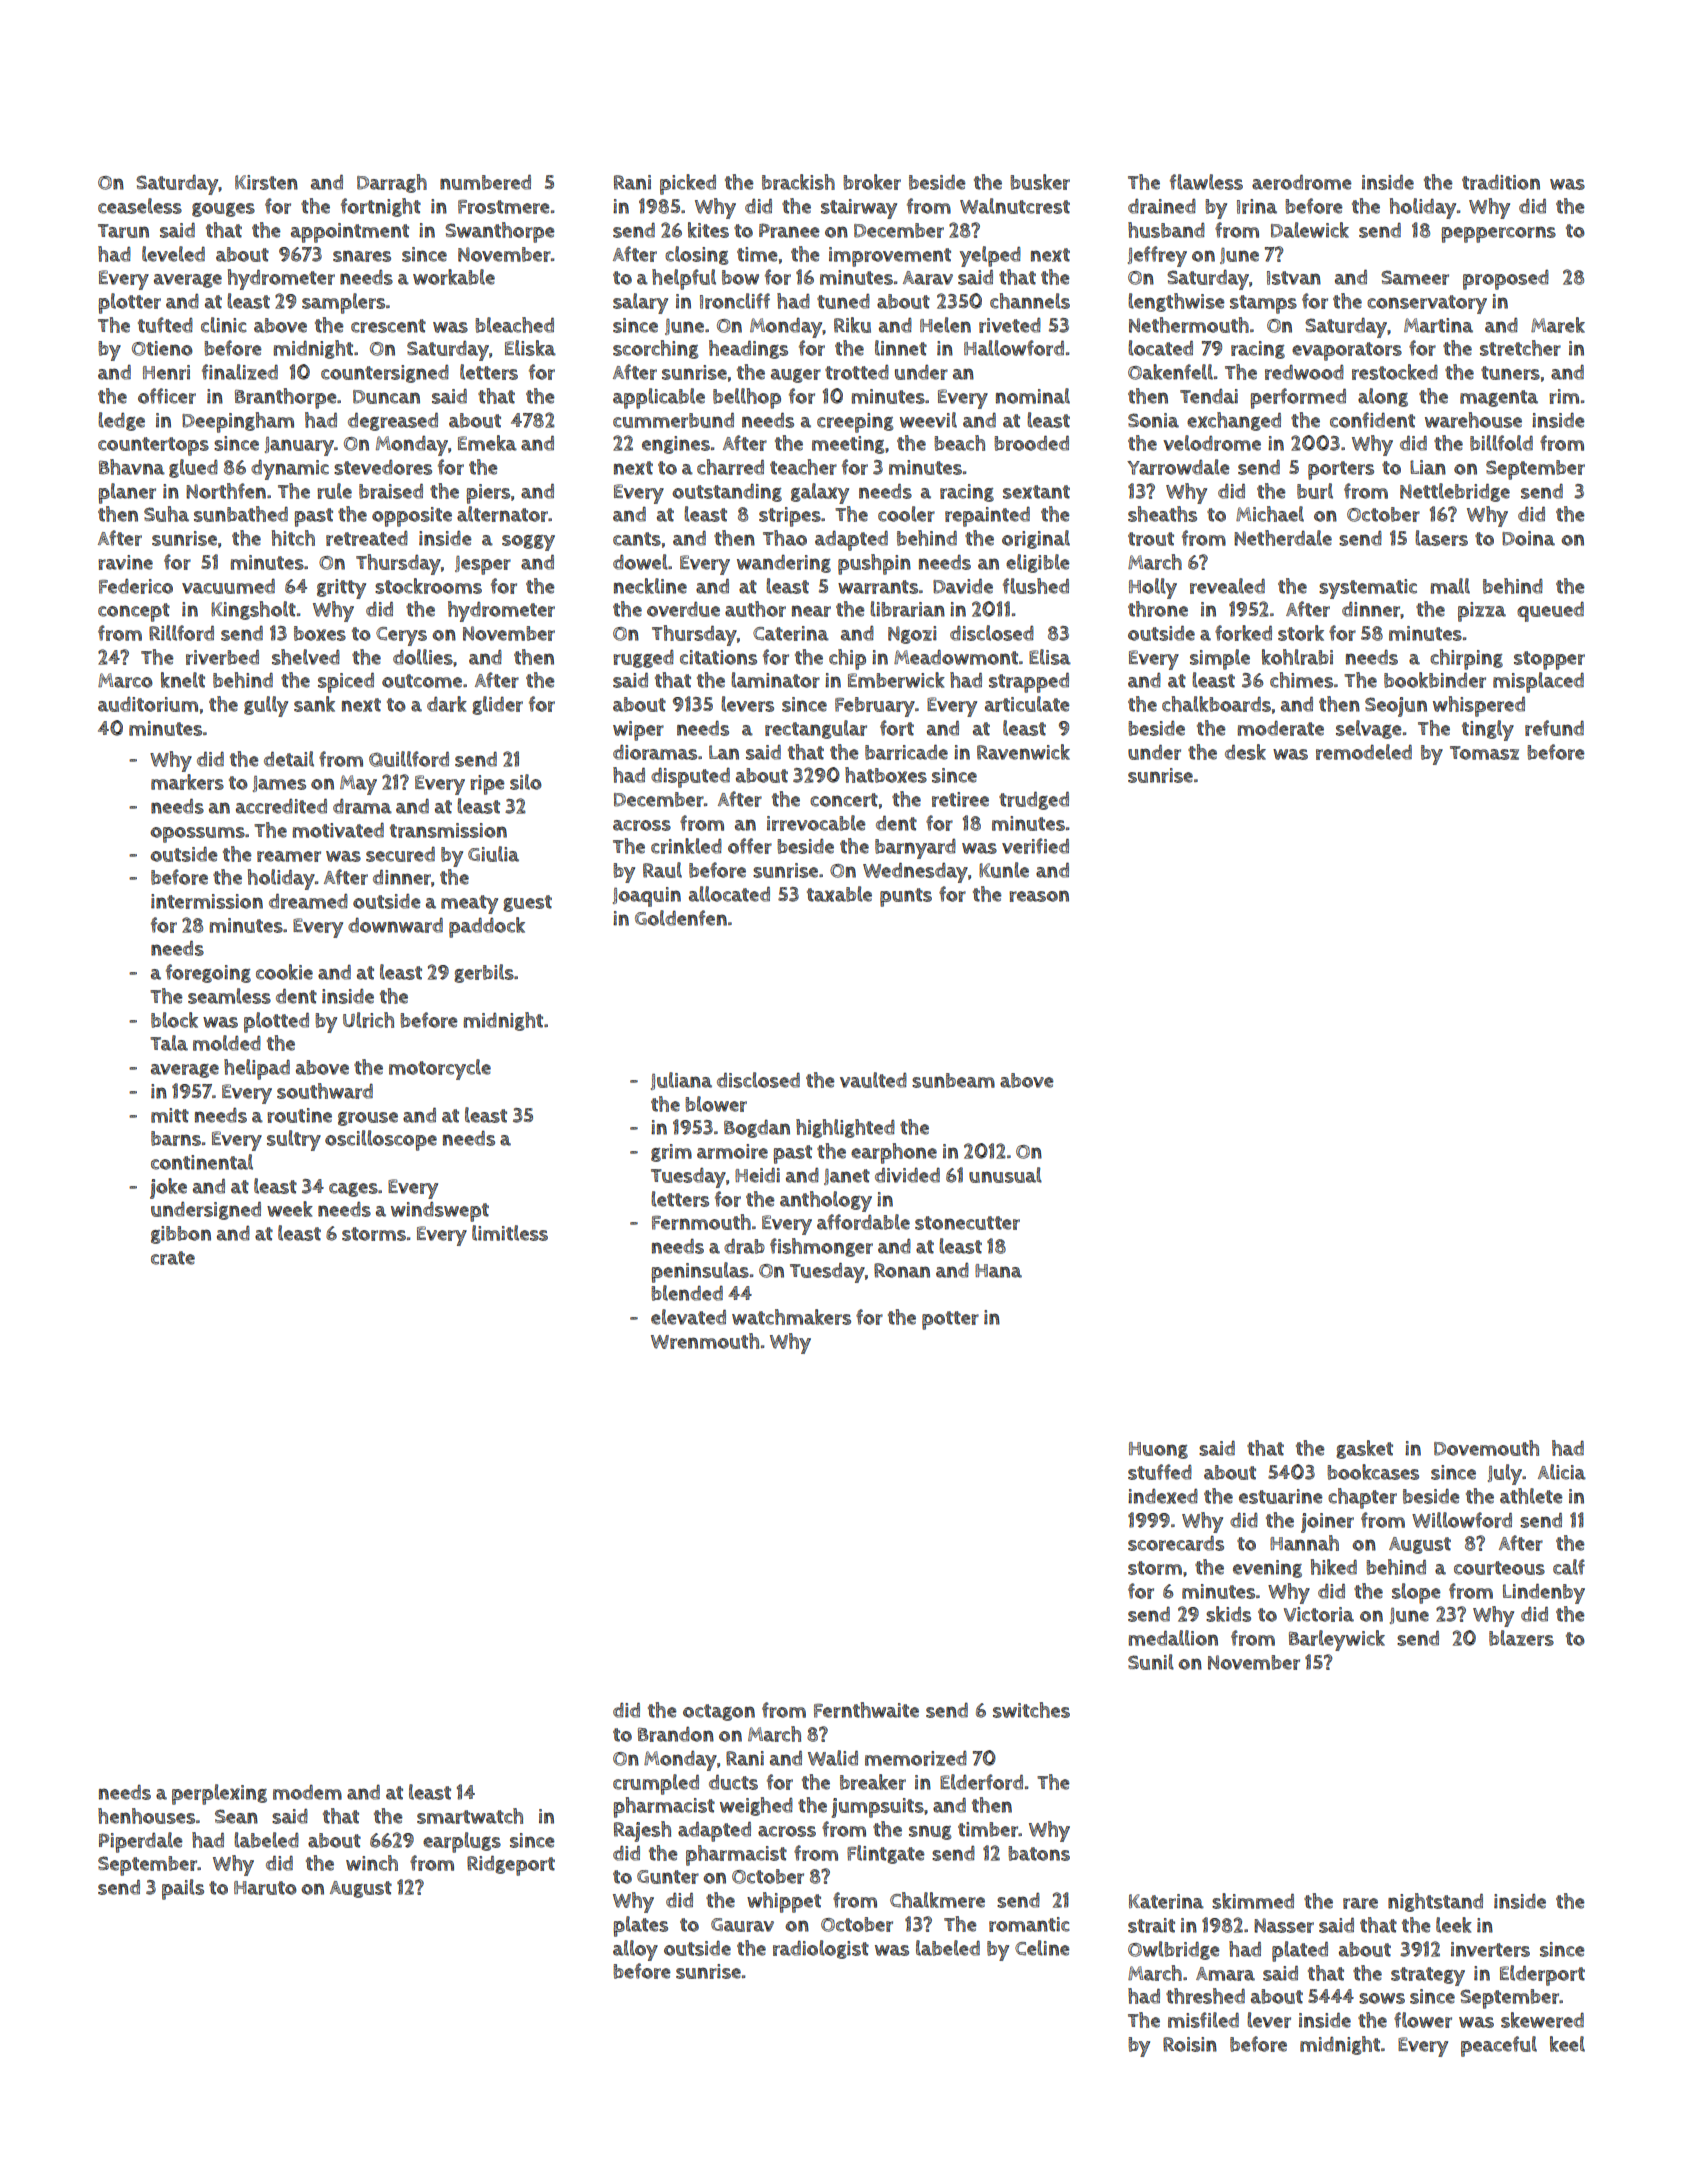 The image size is (1683, 2178). I want to click on downward, so click(395, 925).
